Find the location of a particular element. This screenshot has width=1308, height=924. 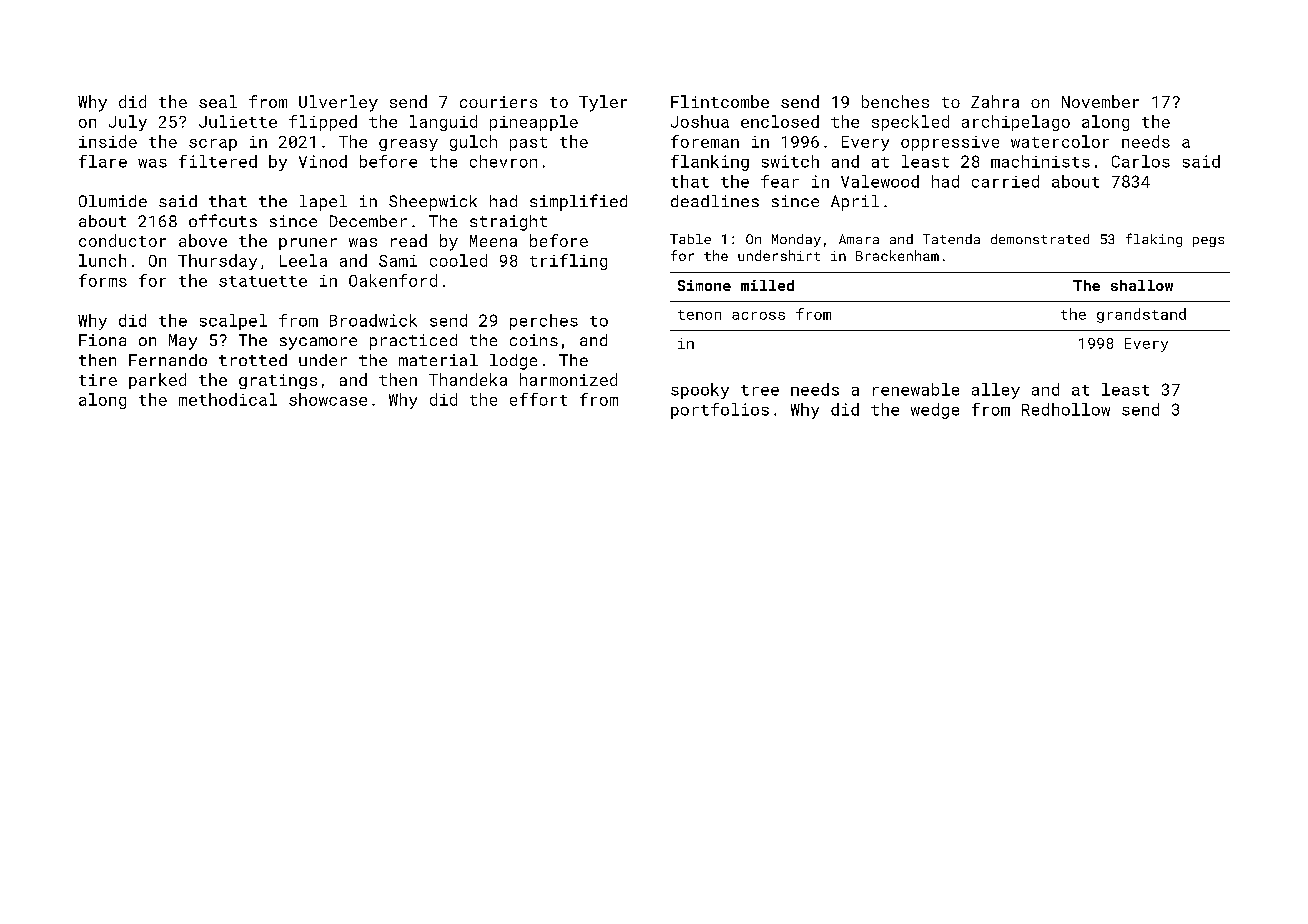

statuette is located at coordinates (263, 281).
